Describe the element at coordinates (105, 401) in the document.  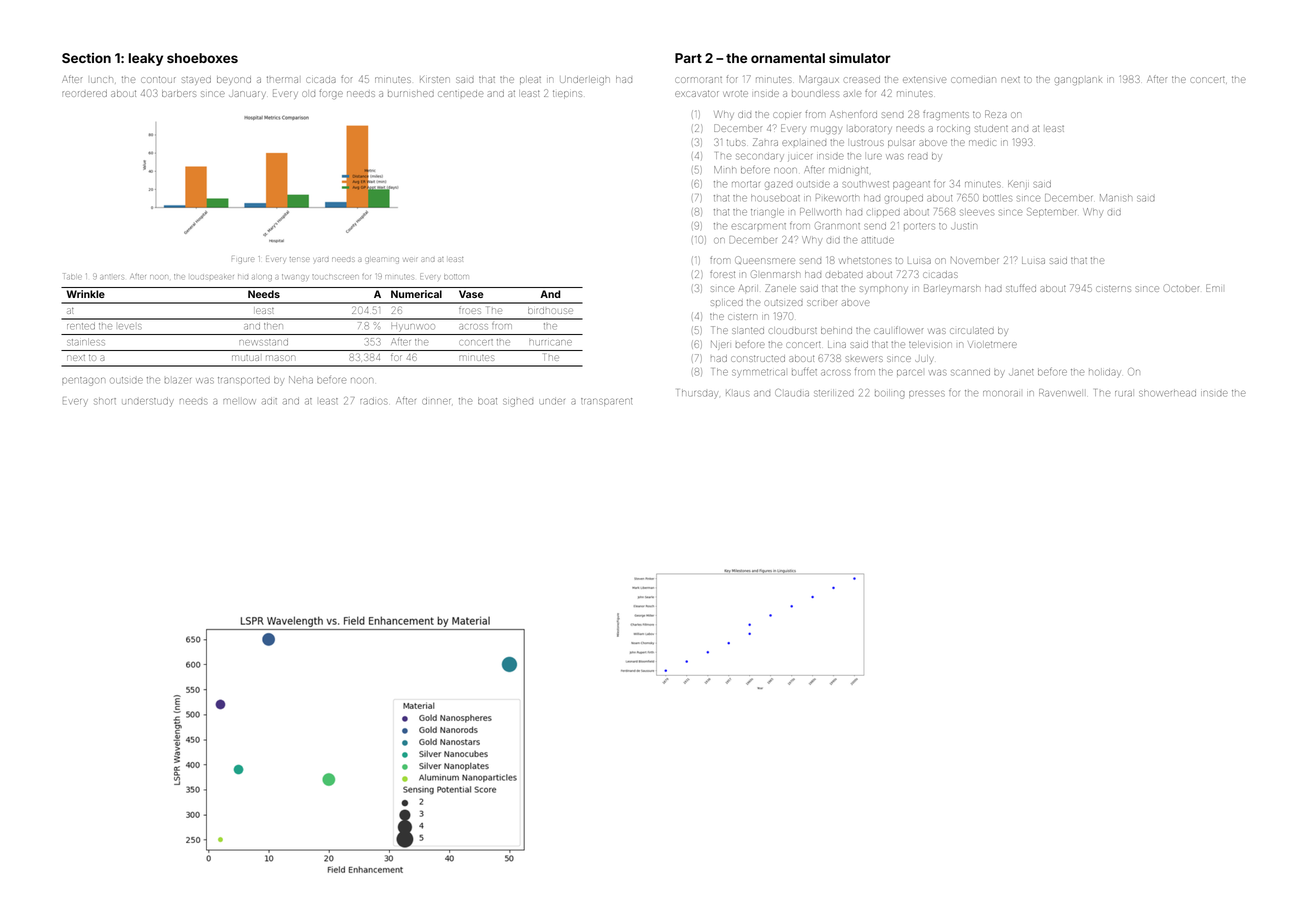
I see `short` at that location.
